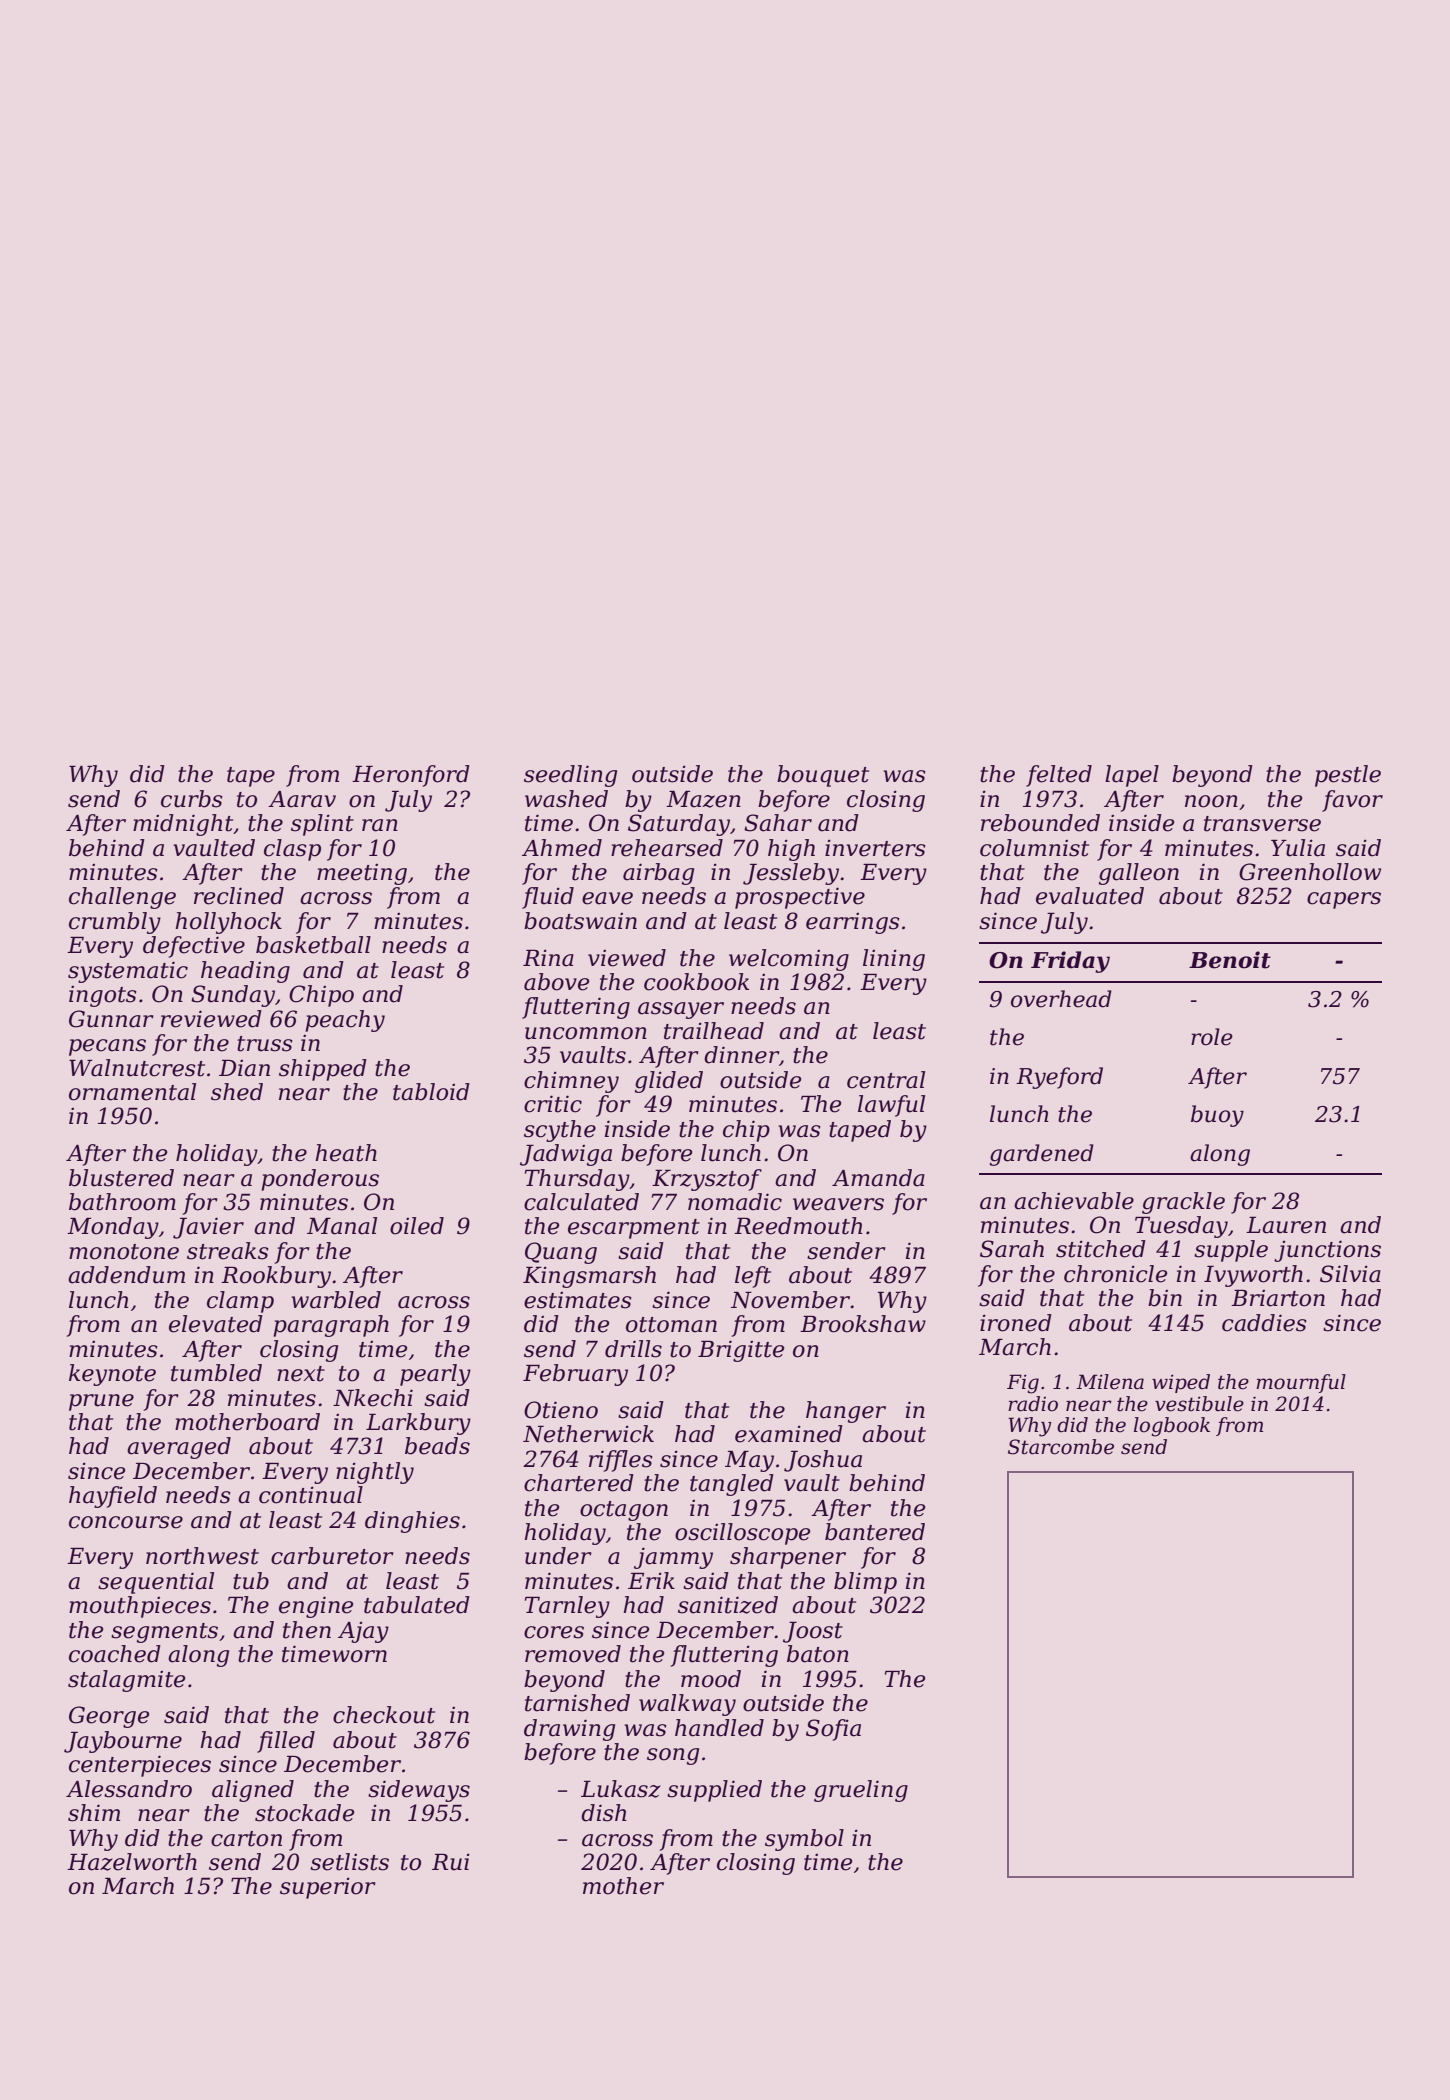  I want to click on November, so click(791, 1300).
